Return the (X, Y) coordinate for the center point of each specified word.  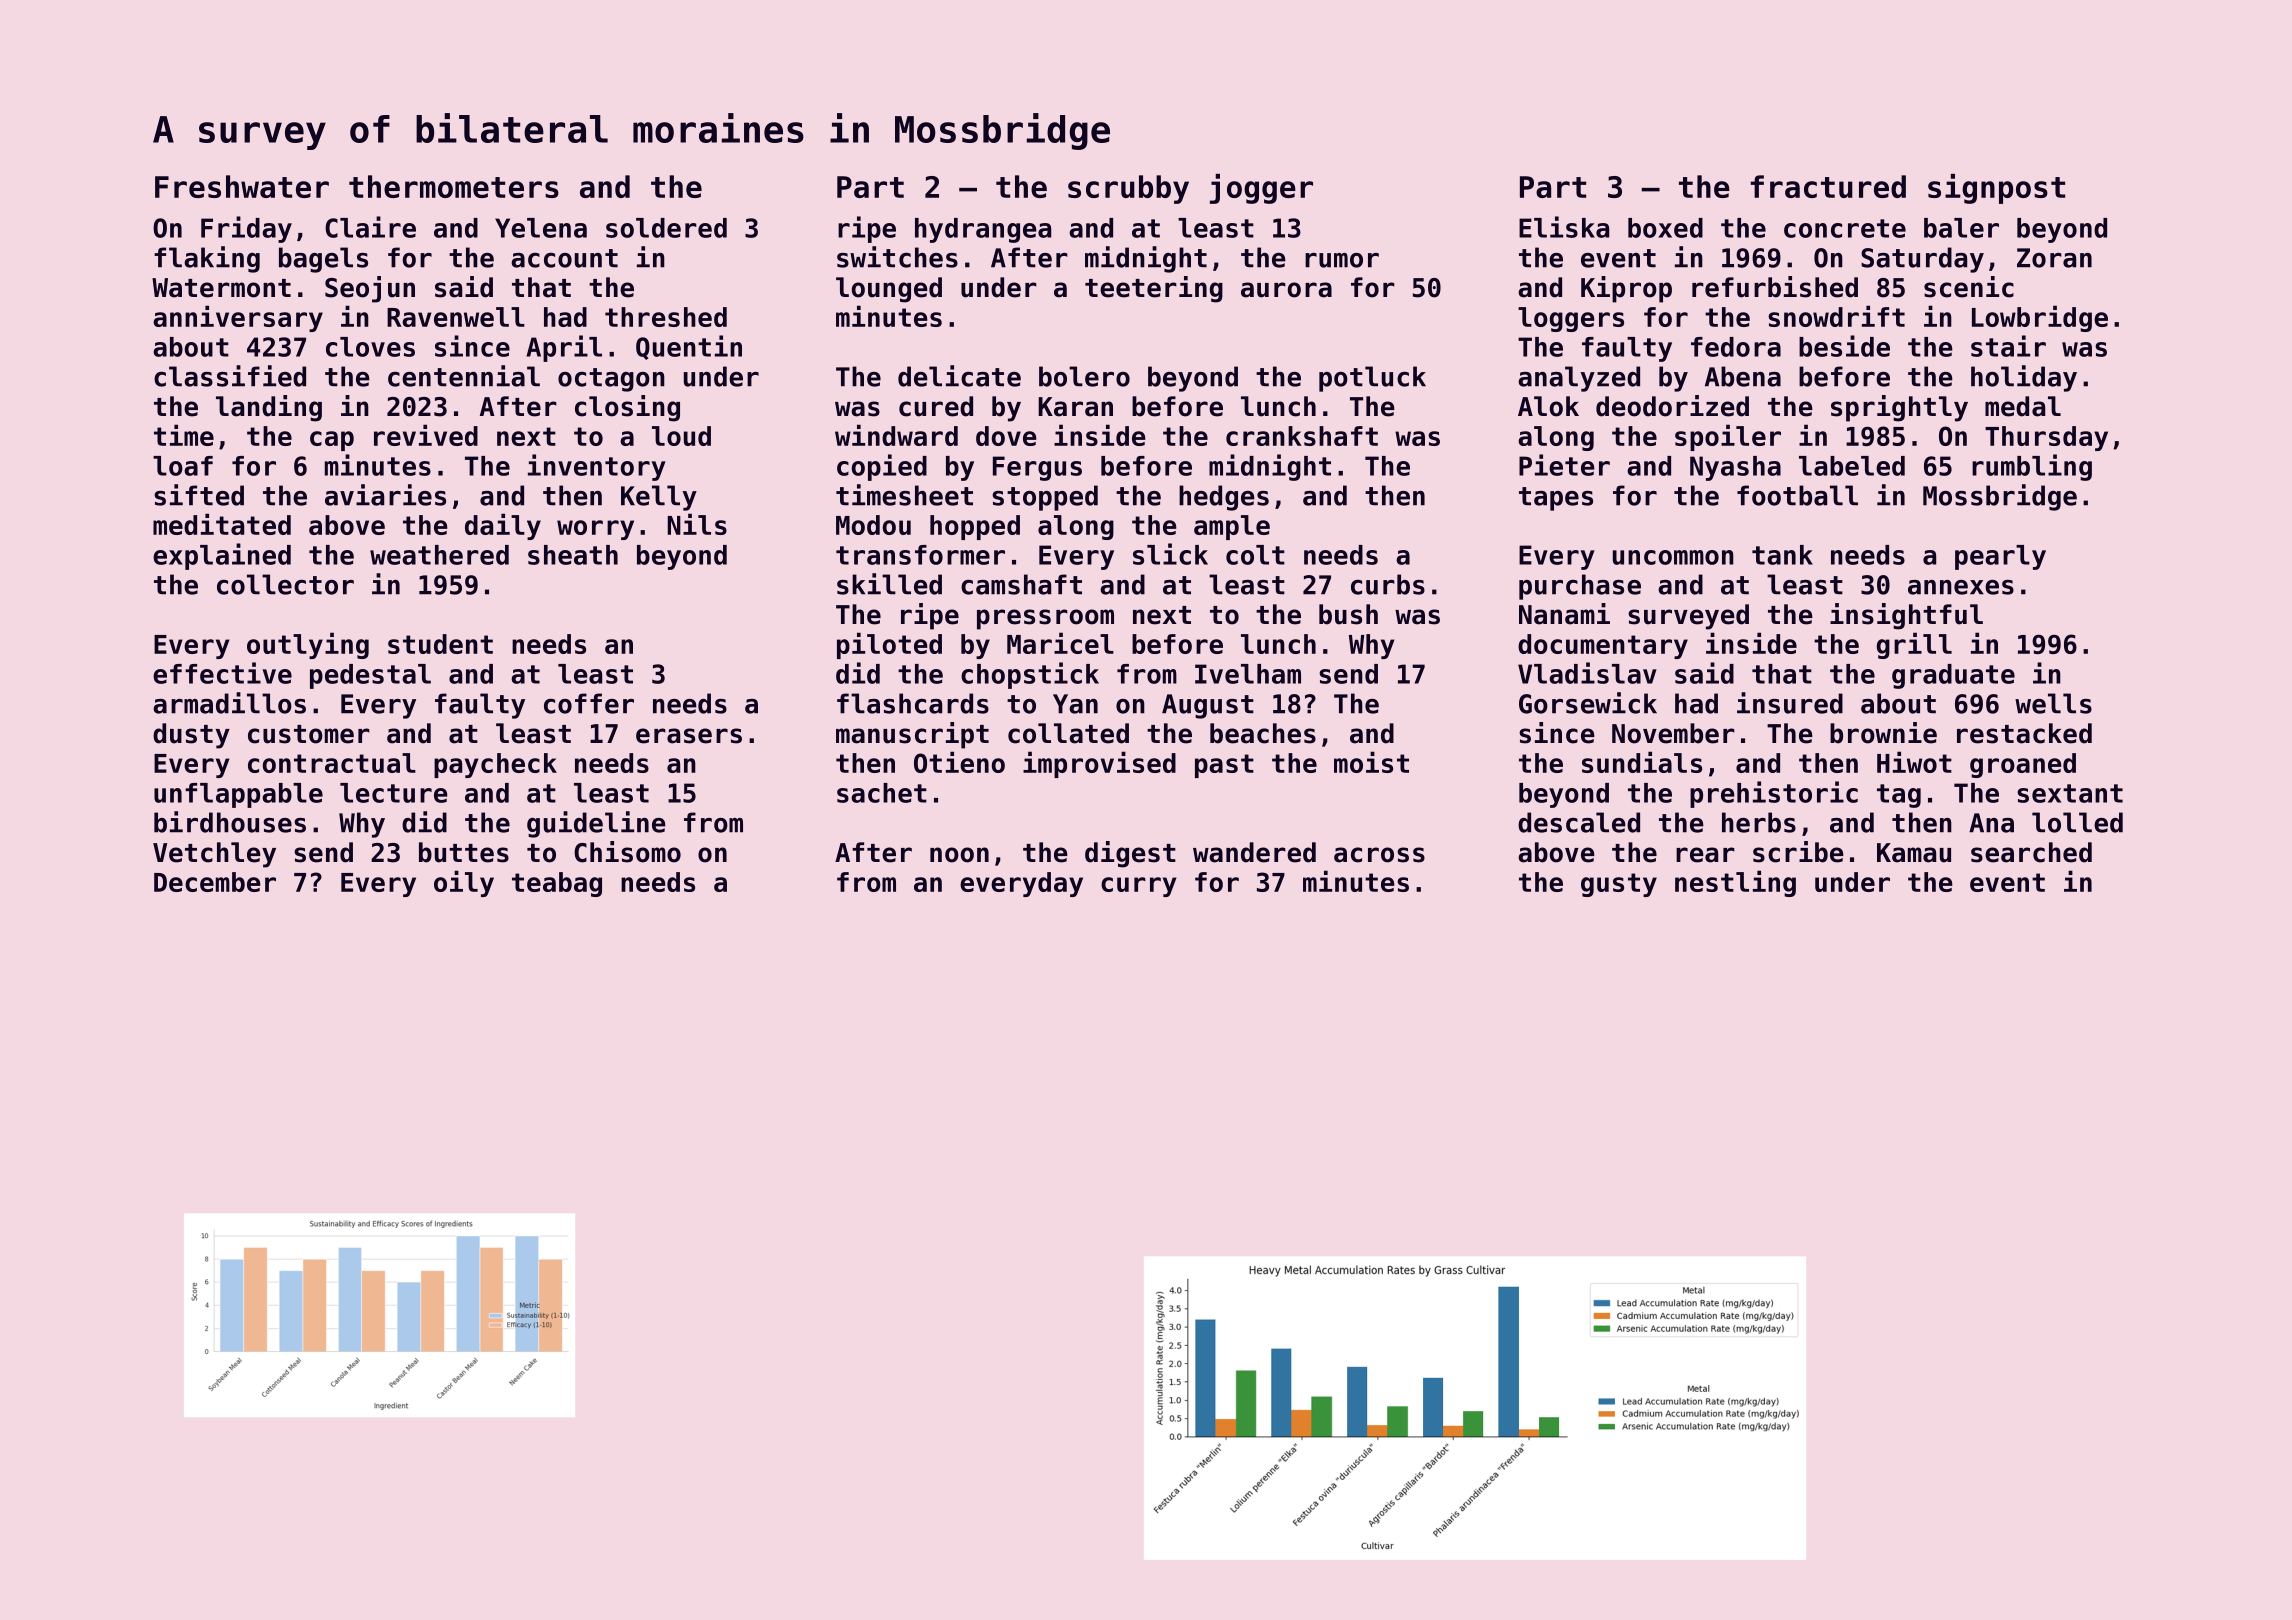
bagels (323, 260)
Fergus (1037, 468)
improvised (1099, 764)
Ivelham (1248, 674)
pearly (2000, 557)
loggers (1571, 319)
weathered (439, 555)
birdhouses (230, 822)
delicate (959, 376)
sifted (199, 495)
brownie (1883, 733)
